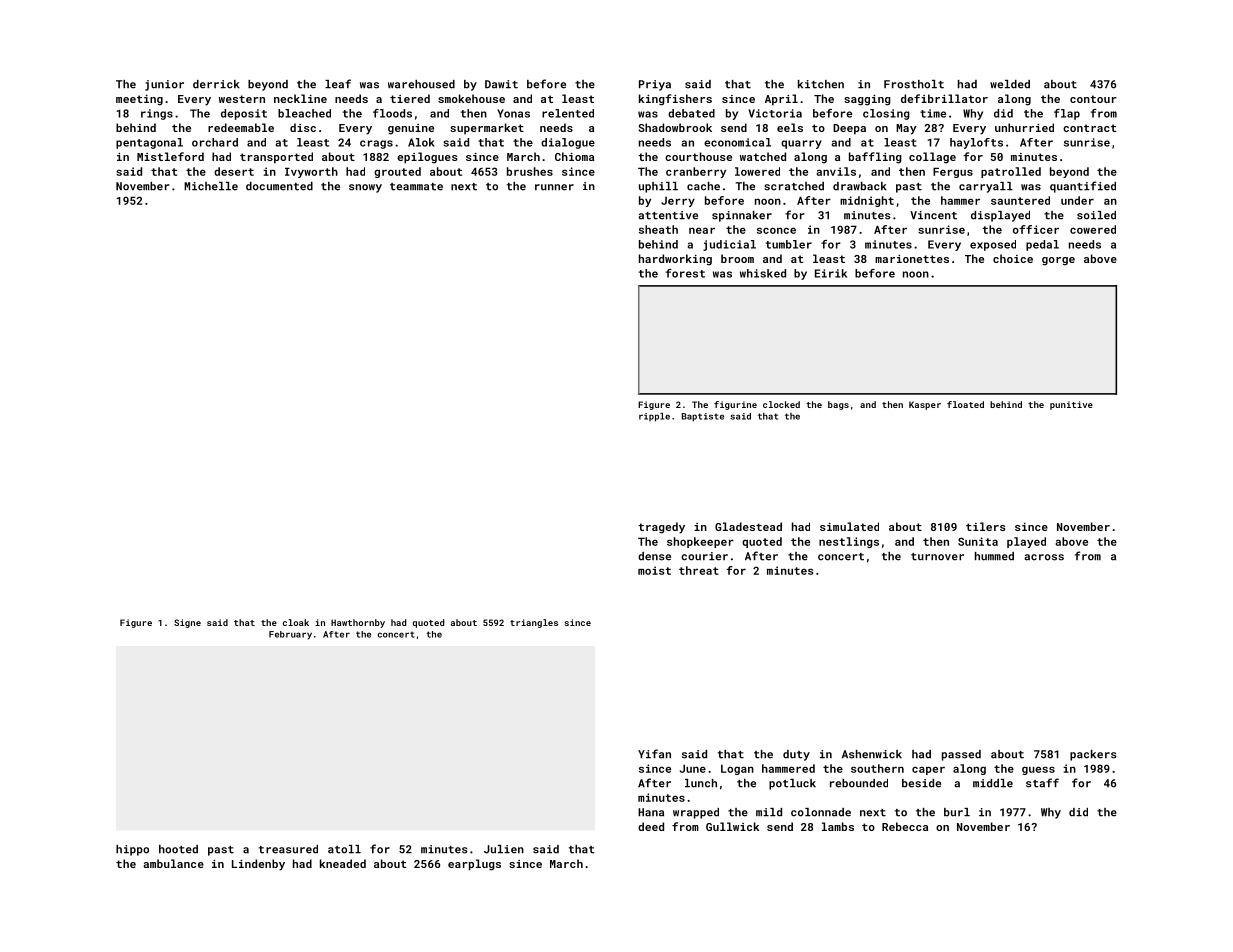  What do you see at coordinates (187, 623) in the image?
I see `Signe` at bounding box center [187, 623].
